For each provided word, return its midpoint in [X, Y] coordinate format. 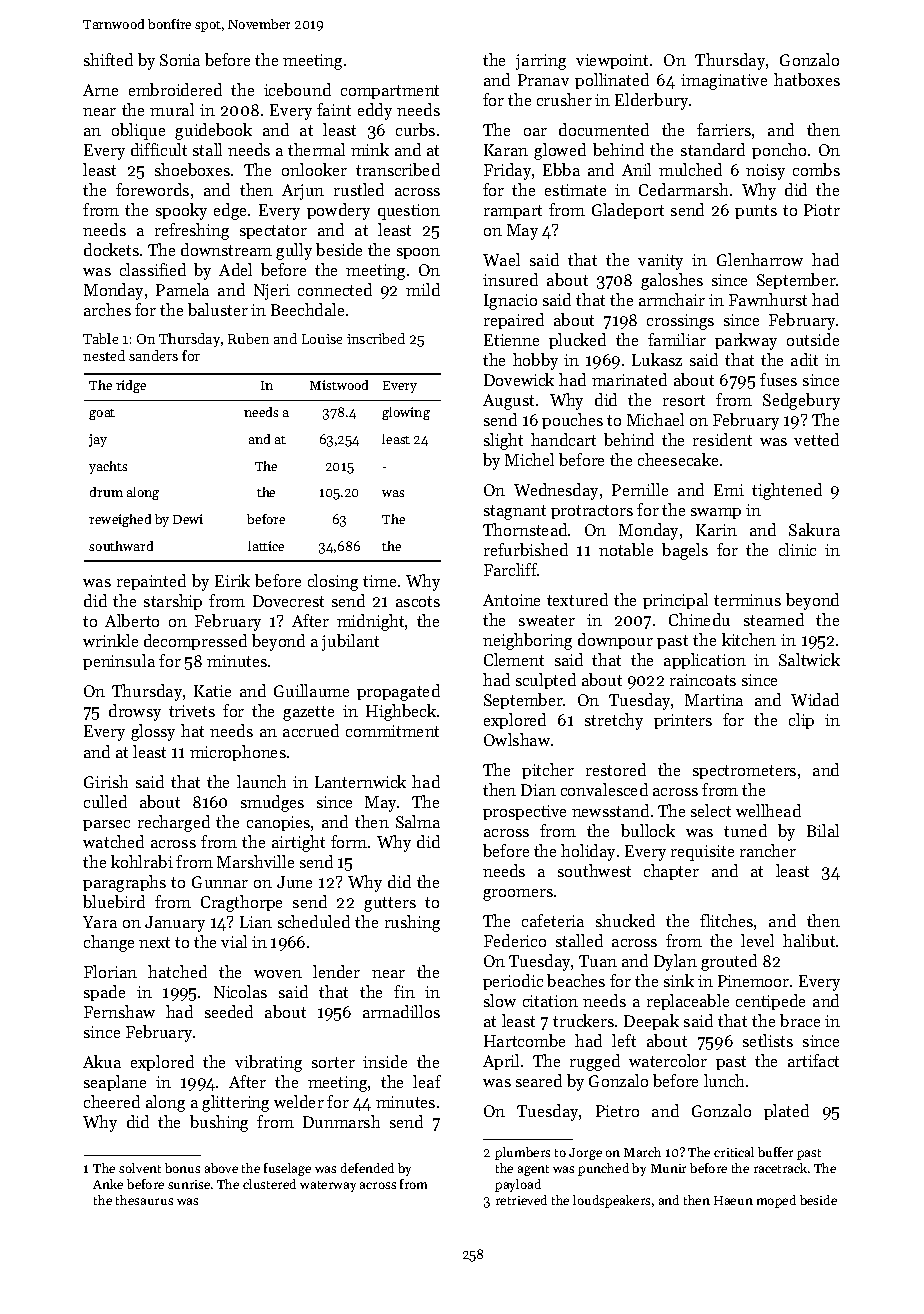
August [508, 402]
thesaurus [144, 1200]
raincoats [703, 680]
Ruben [248, 338]
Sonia [180, 60]
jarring [541, 62]
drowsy [135, 712]
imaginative [724, 82]
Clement [514, 659]
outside [813, 339]
